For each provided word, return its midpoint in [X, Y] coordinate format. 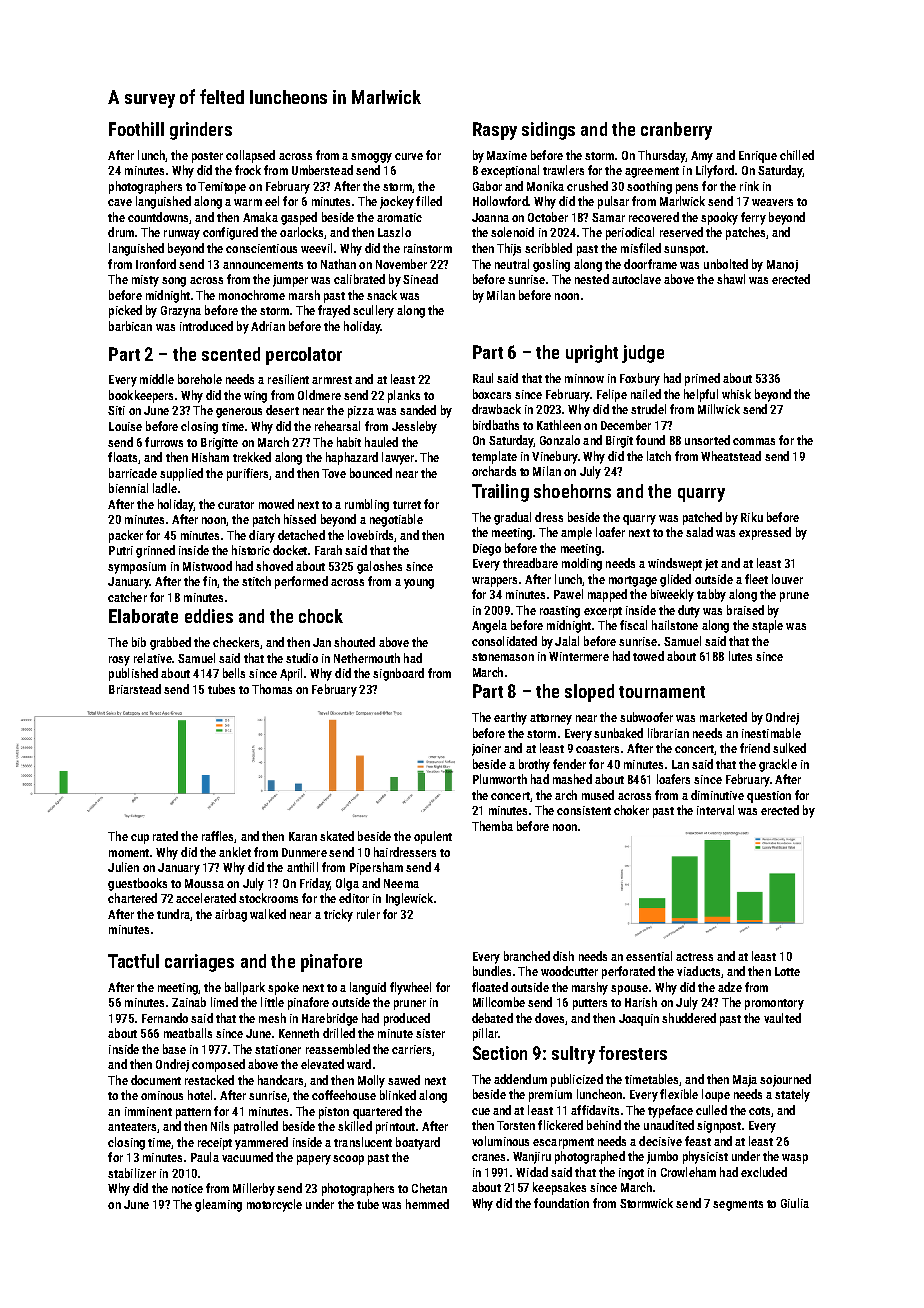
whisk [736, 394]
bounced [371, 473]
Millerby [254, 1189]
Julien [123, 867]
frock [248, 170]
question [769, 797]
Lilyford [715, 171]
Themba [492, 826]
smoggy [371, 158]
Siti [116, 410]
